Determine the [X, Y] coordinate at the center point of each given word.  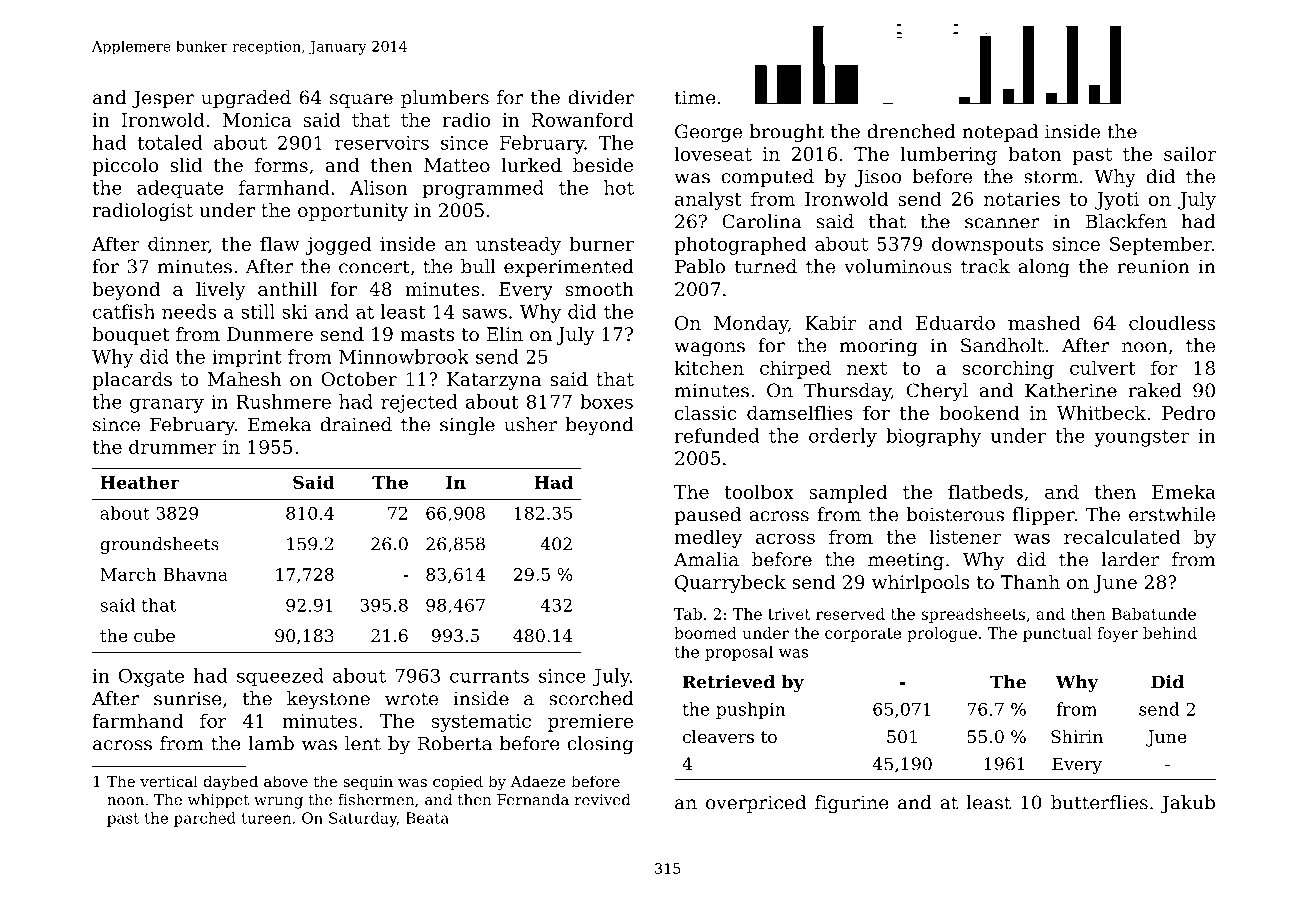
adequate [180, 189]
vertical [169, 781]
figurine [852, 804]
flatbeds [985, 491]
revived [602, 800]
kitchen [709, 367]
